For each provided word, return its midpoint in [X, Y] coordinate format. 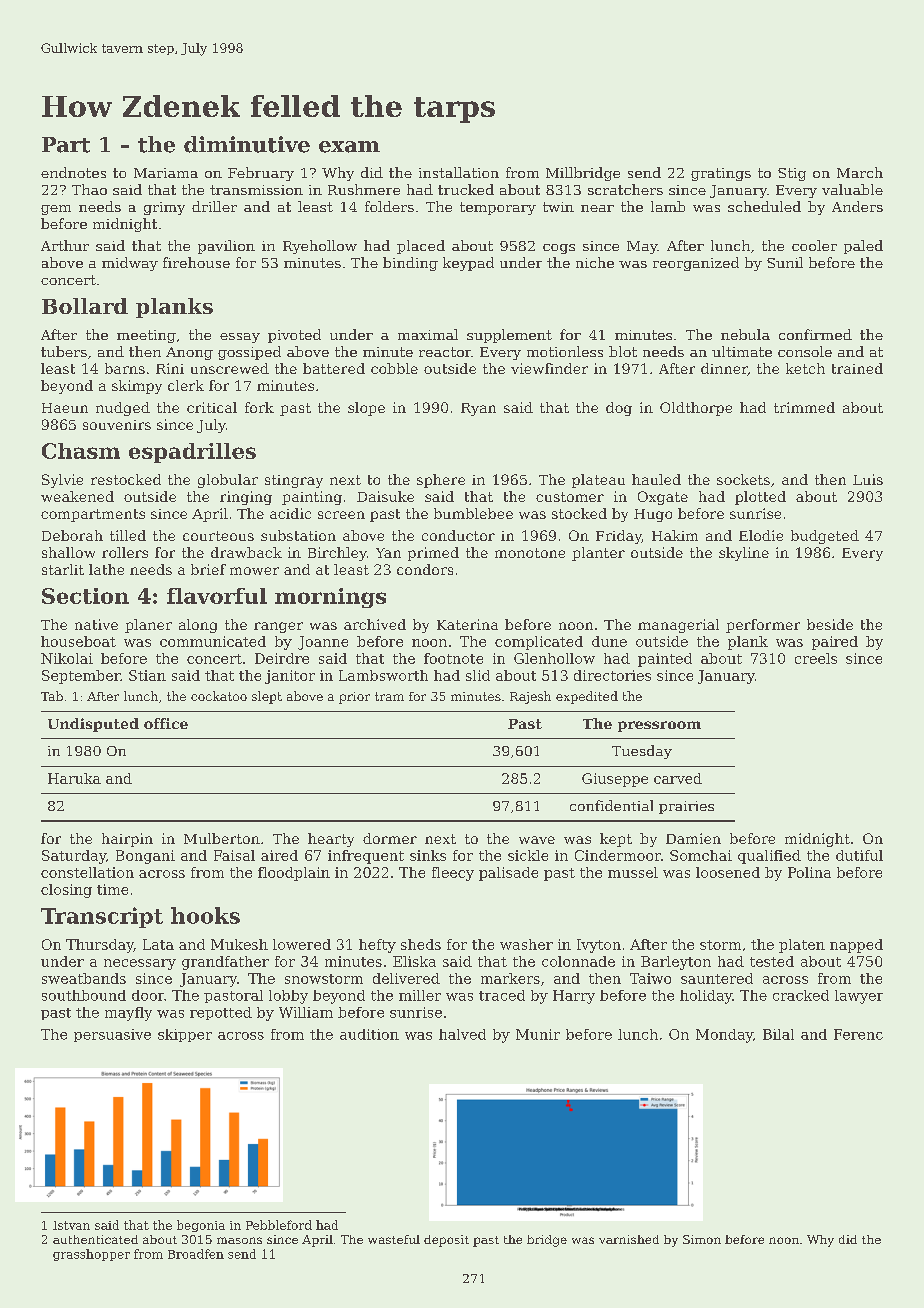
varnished [629, 1239]
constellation [87, 872]
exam [349, 147]
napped [856, 946]
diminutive [247, 144]
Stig [792, 174]
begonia [201, 1226]
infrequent [366, 857]
